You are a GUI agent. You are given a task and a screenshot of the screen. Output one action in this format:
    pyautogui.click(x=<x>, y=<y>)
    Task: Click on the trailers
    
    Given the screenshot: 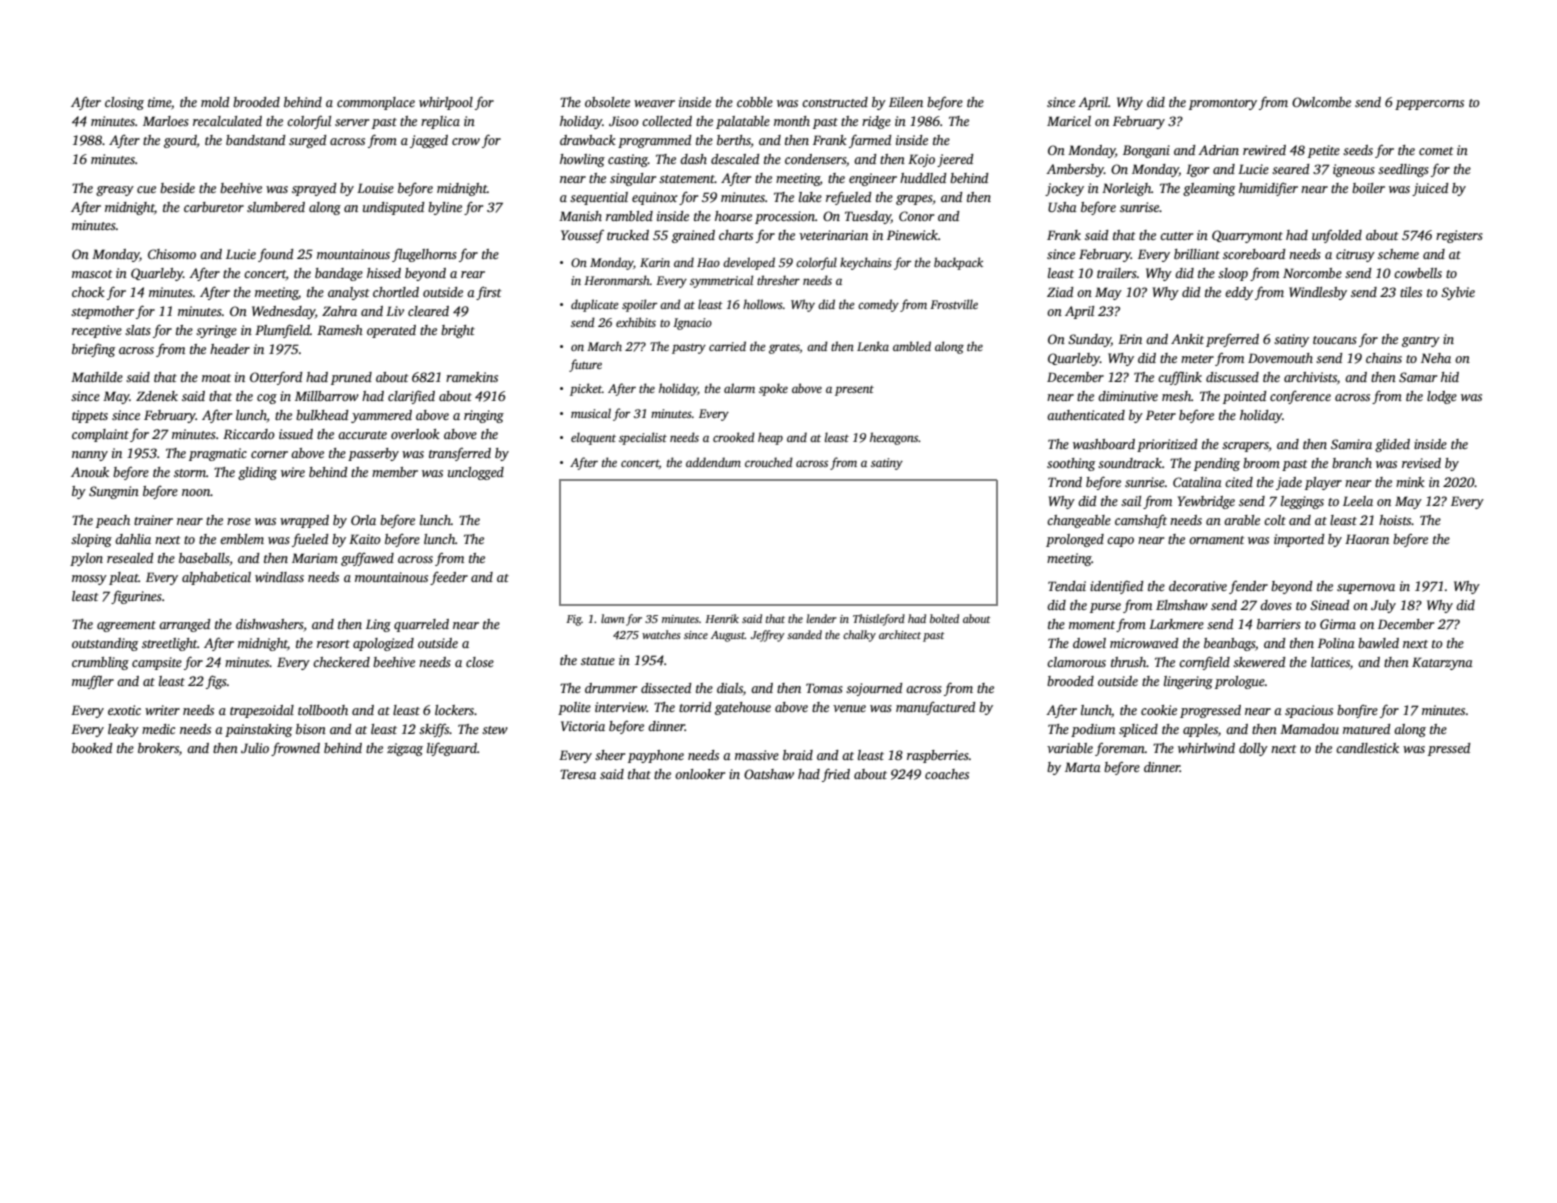 What is the action you would take?
    pyautogui.click(x=1117, y=273)
